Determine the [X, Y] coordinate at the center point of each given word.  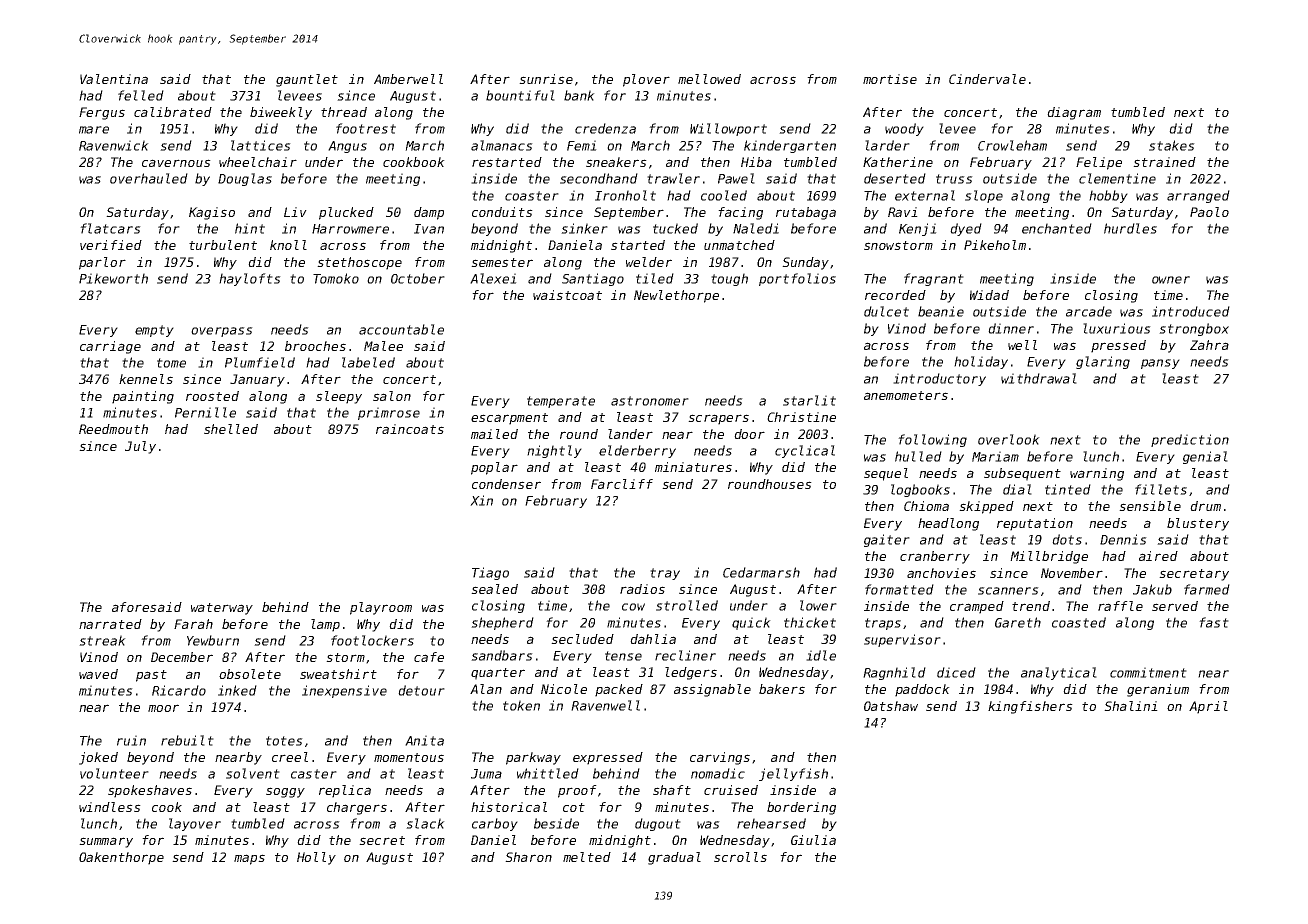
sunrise [546, 79]
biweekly [281, 113]
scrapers [718, 419]
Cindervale [987, 79]
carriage [110, 347]
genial [1205, 457]
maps [249, 859]
